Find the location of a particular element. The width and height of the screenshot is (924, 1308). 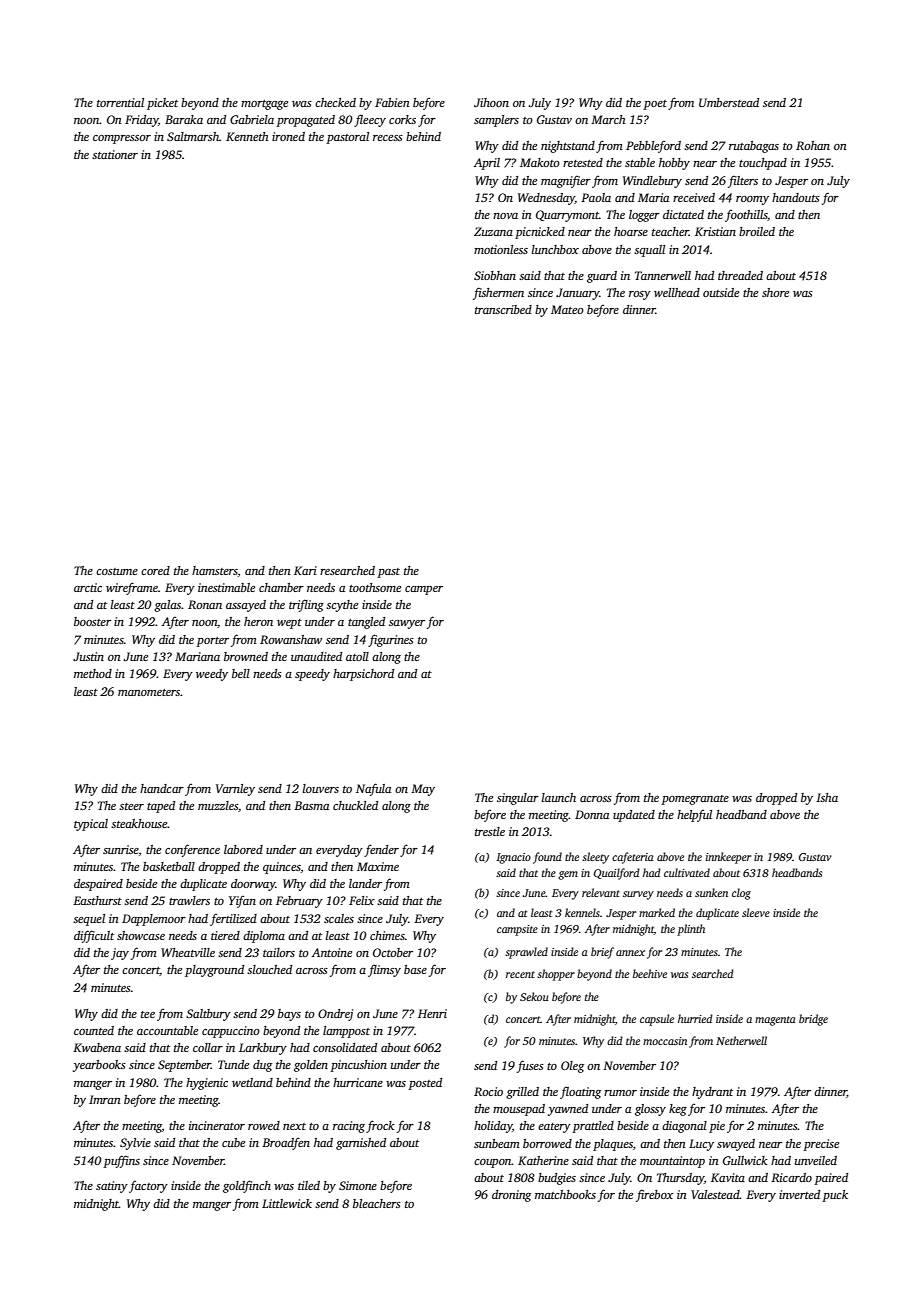

posted is located at coordinates (425, 1084).
